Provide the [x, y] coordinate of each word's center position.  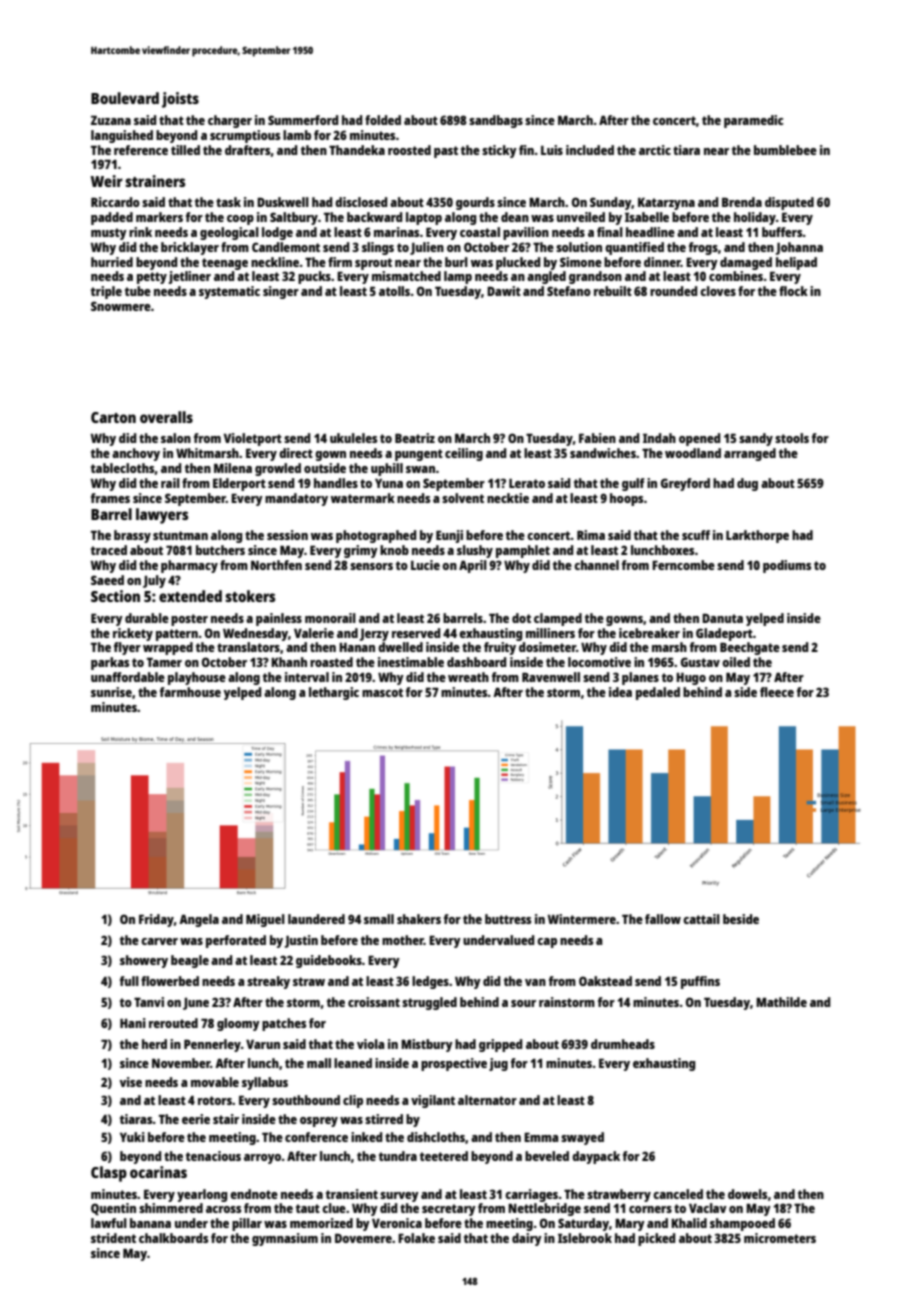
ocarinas [158, 1172]
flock [793, 291]
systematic [229, 292]
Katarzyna [666, 204]
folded [383, 120]
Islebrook [585, 1238]
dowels [747, 1194]
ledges [430, 982]
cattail [701, 919]
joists [180, 100]
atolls [394, 291]
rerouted [173, 1023]
